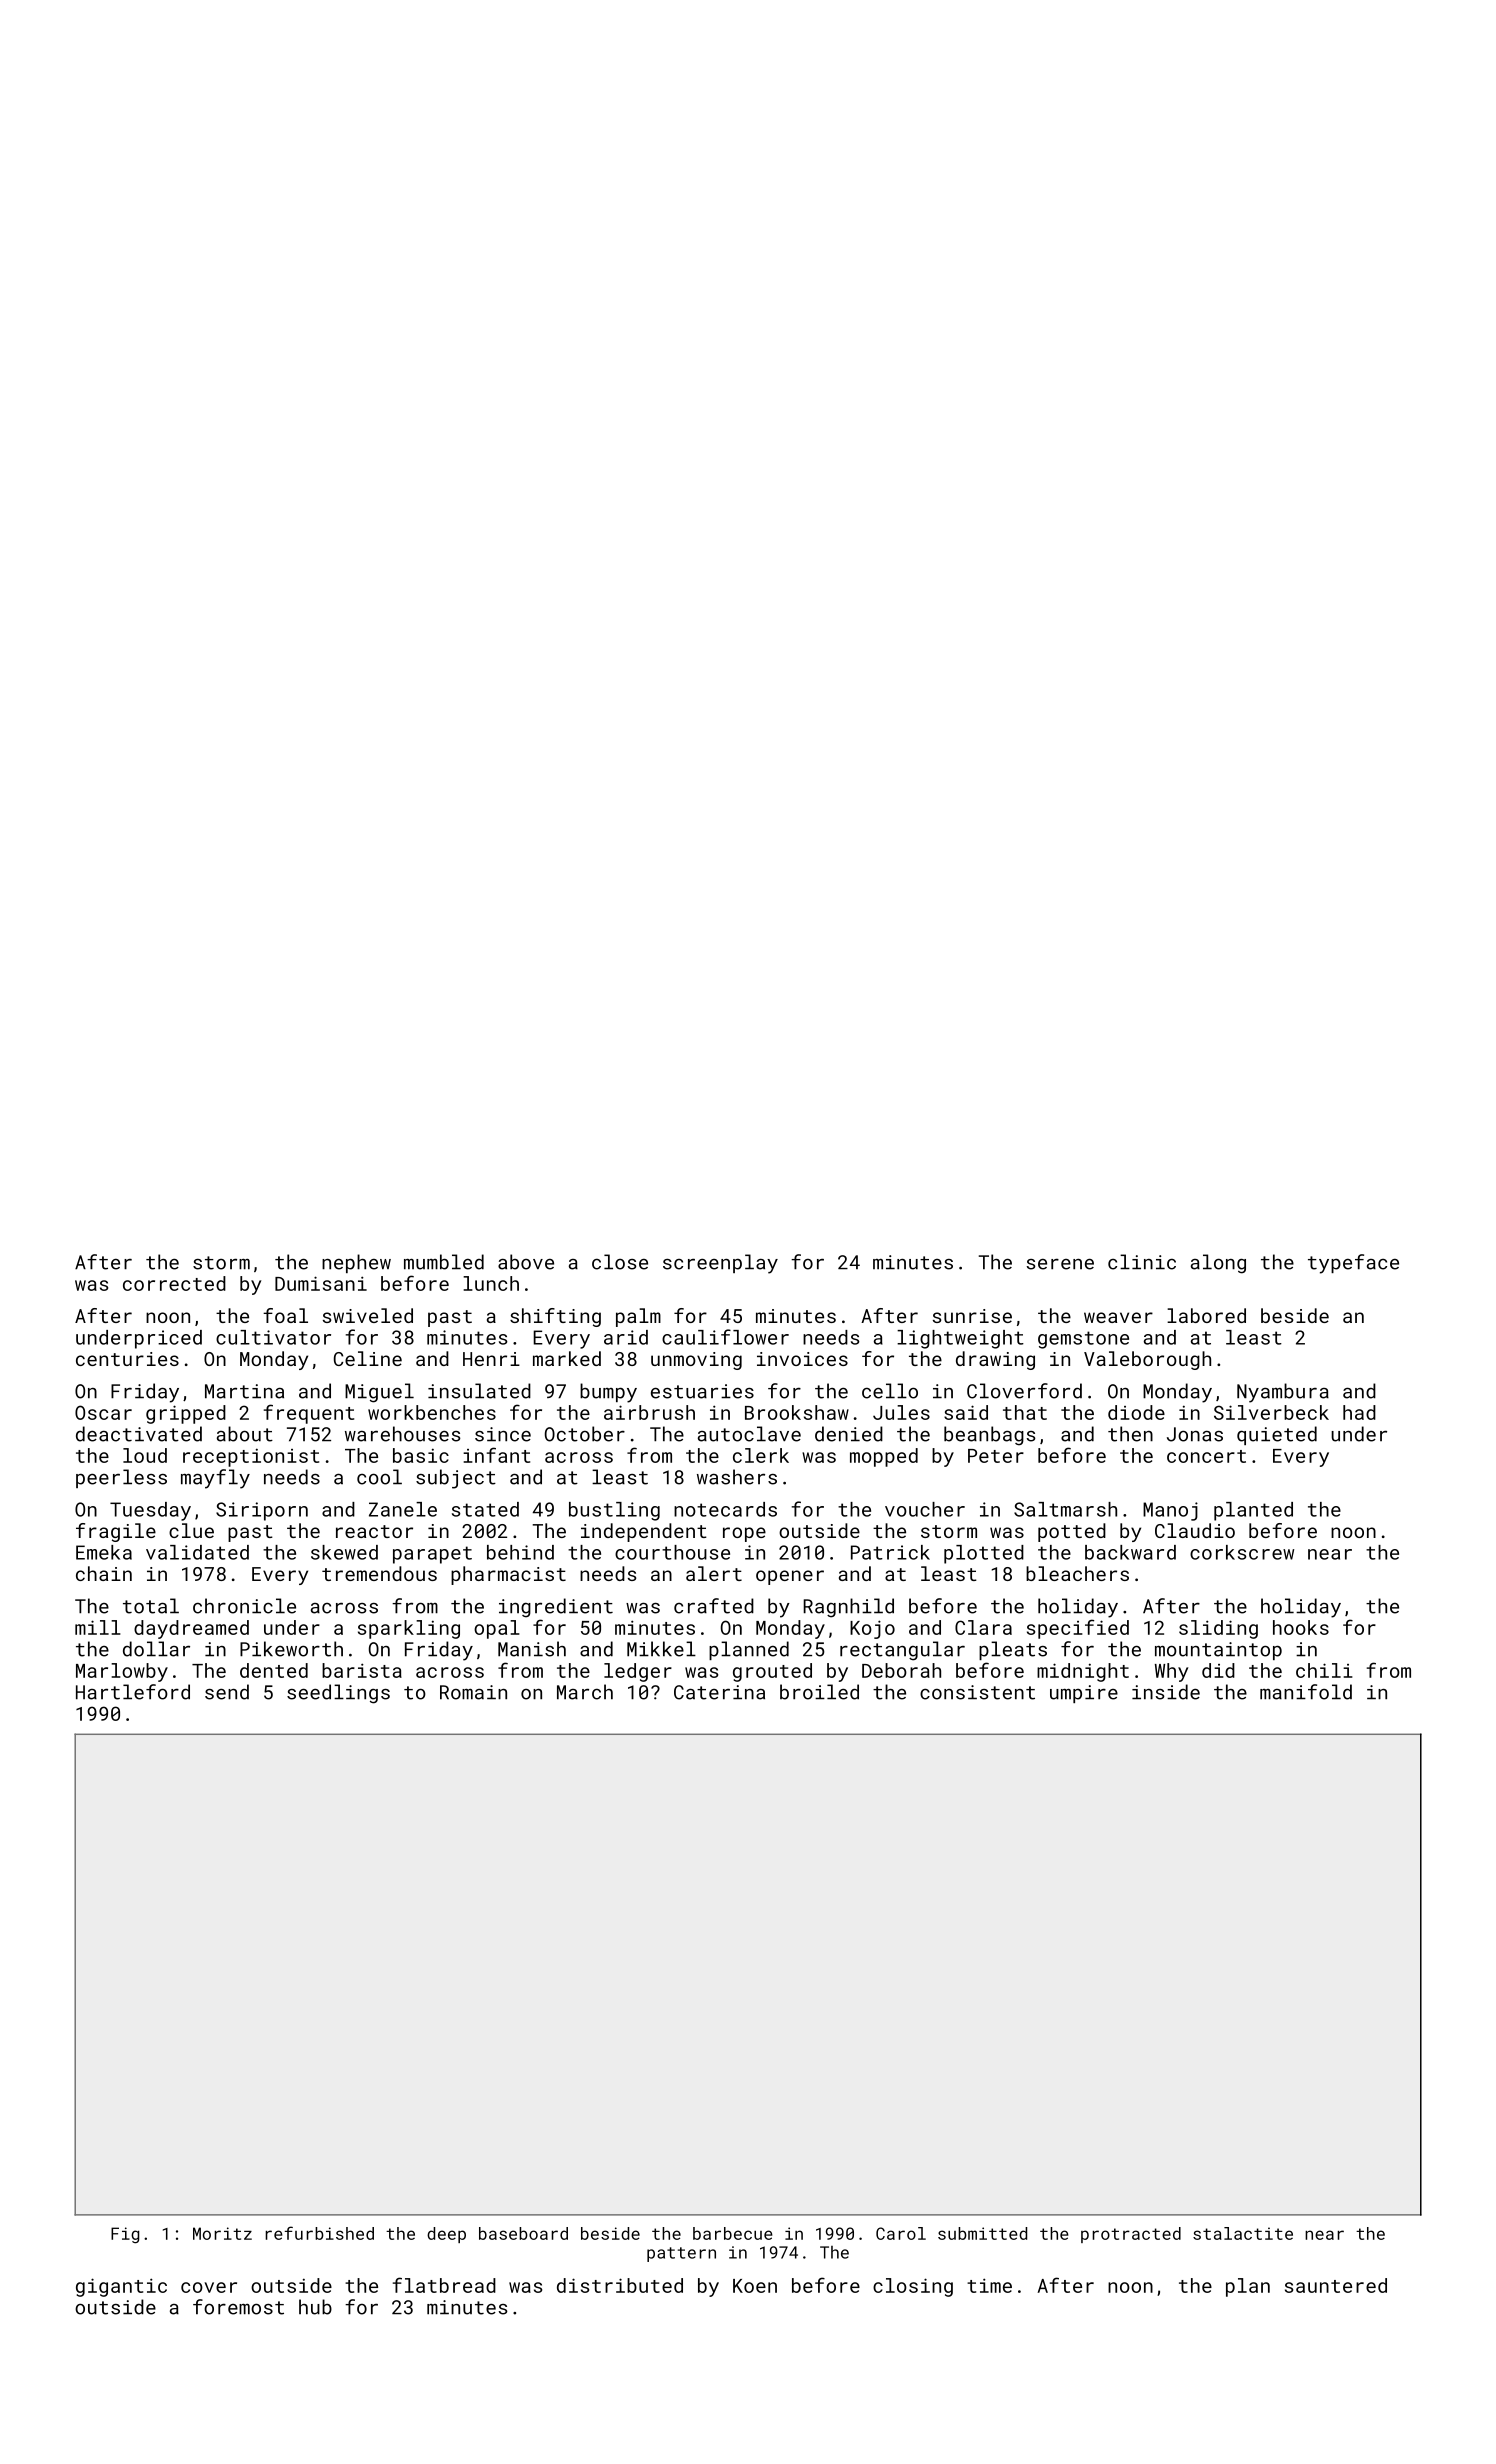  Describe the element at coordinates (681, 2254) in the image. I see `pattern` at that location.
